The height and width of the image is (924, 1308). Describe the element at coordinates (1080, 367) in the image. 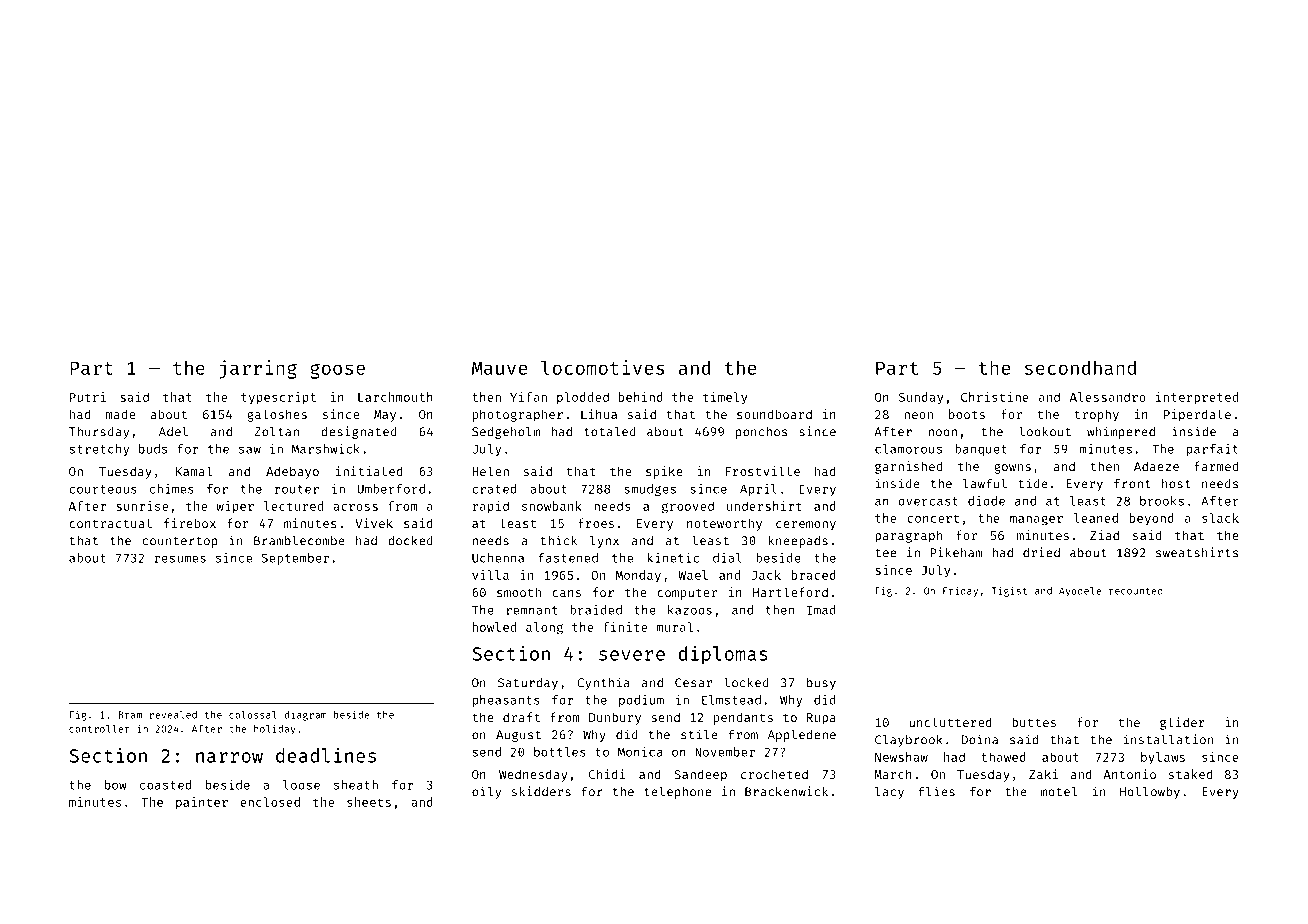

I see `secondhand` at that location.
